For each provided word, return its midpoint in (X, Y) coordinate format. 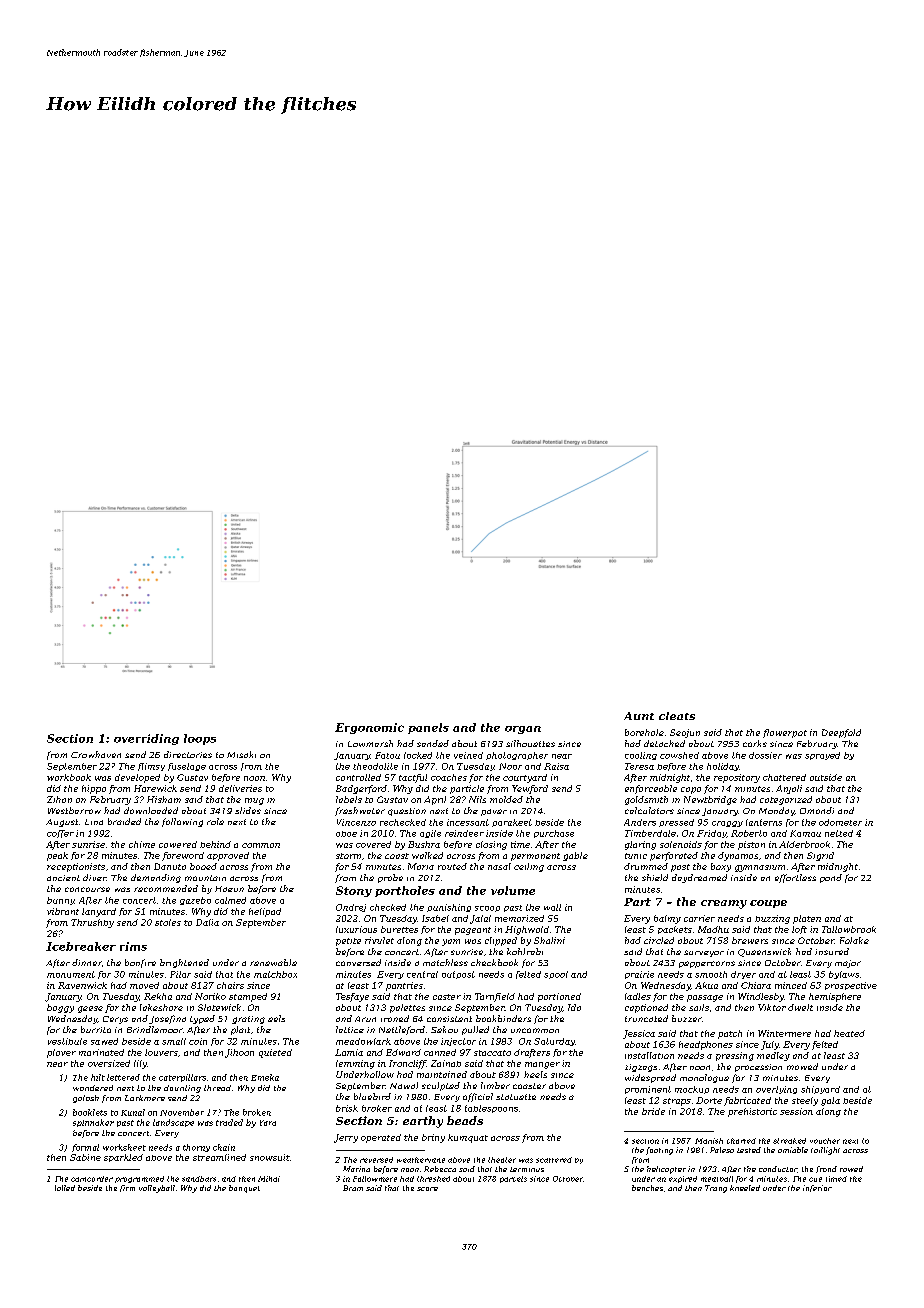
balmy (667, 919)
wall (552, 907)
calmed (230, 900)
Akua (706, 985)
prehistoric (752, 1112)
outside (826, 777)
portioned (559, 997)
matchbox (275, 974)
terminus (527, 1169)
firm (127, 1188)
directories (188, 754)
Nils (477, 799)
